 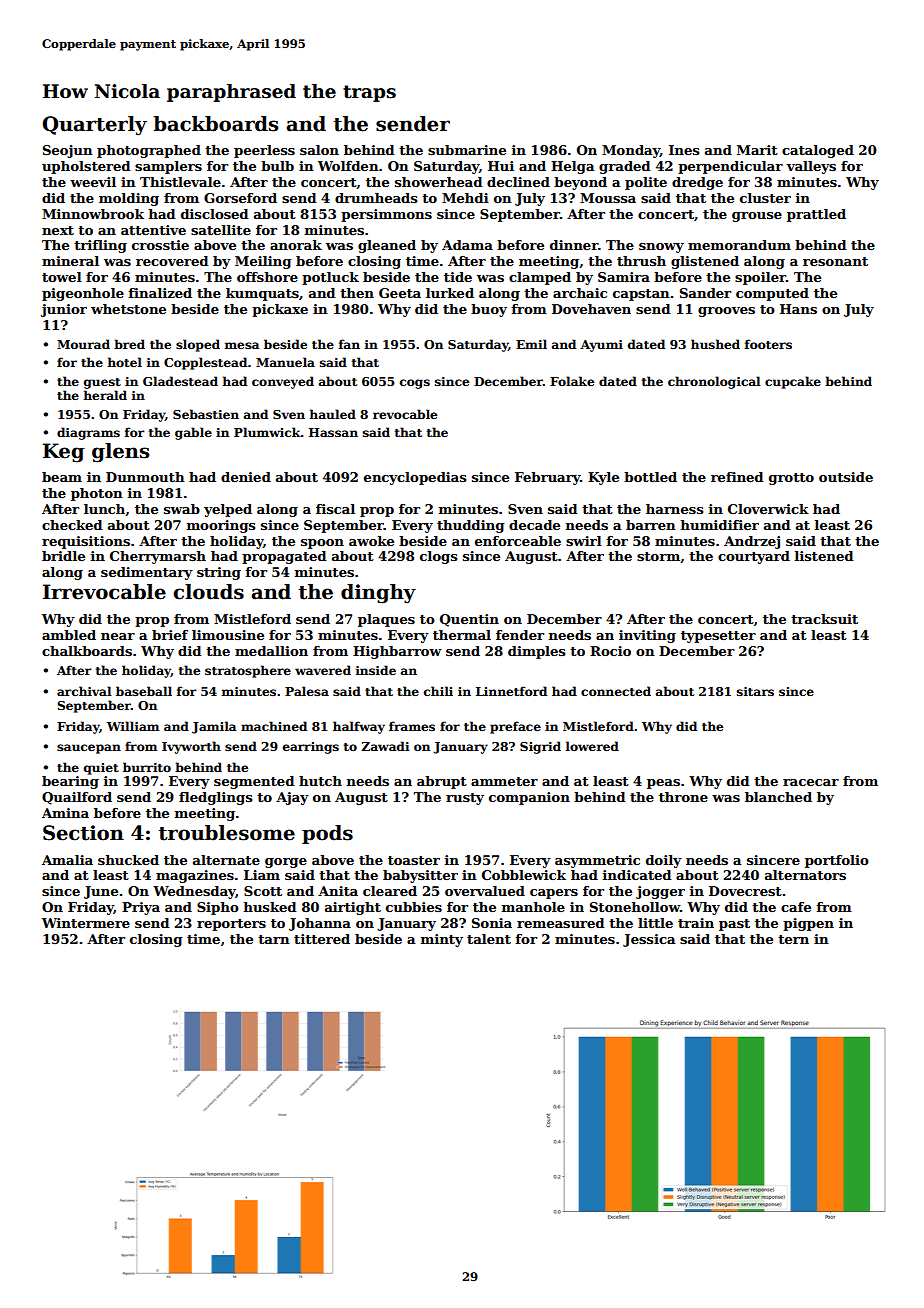 I want to click on hutch, so click(x=320, y=781).
